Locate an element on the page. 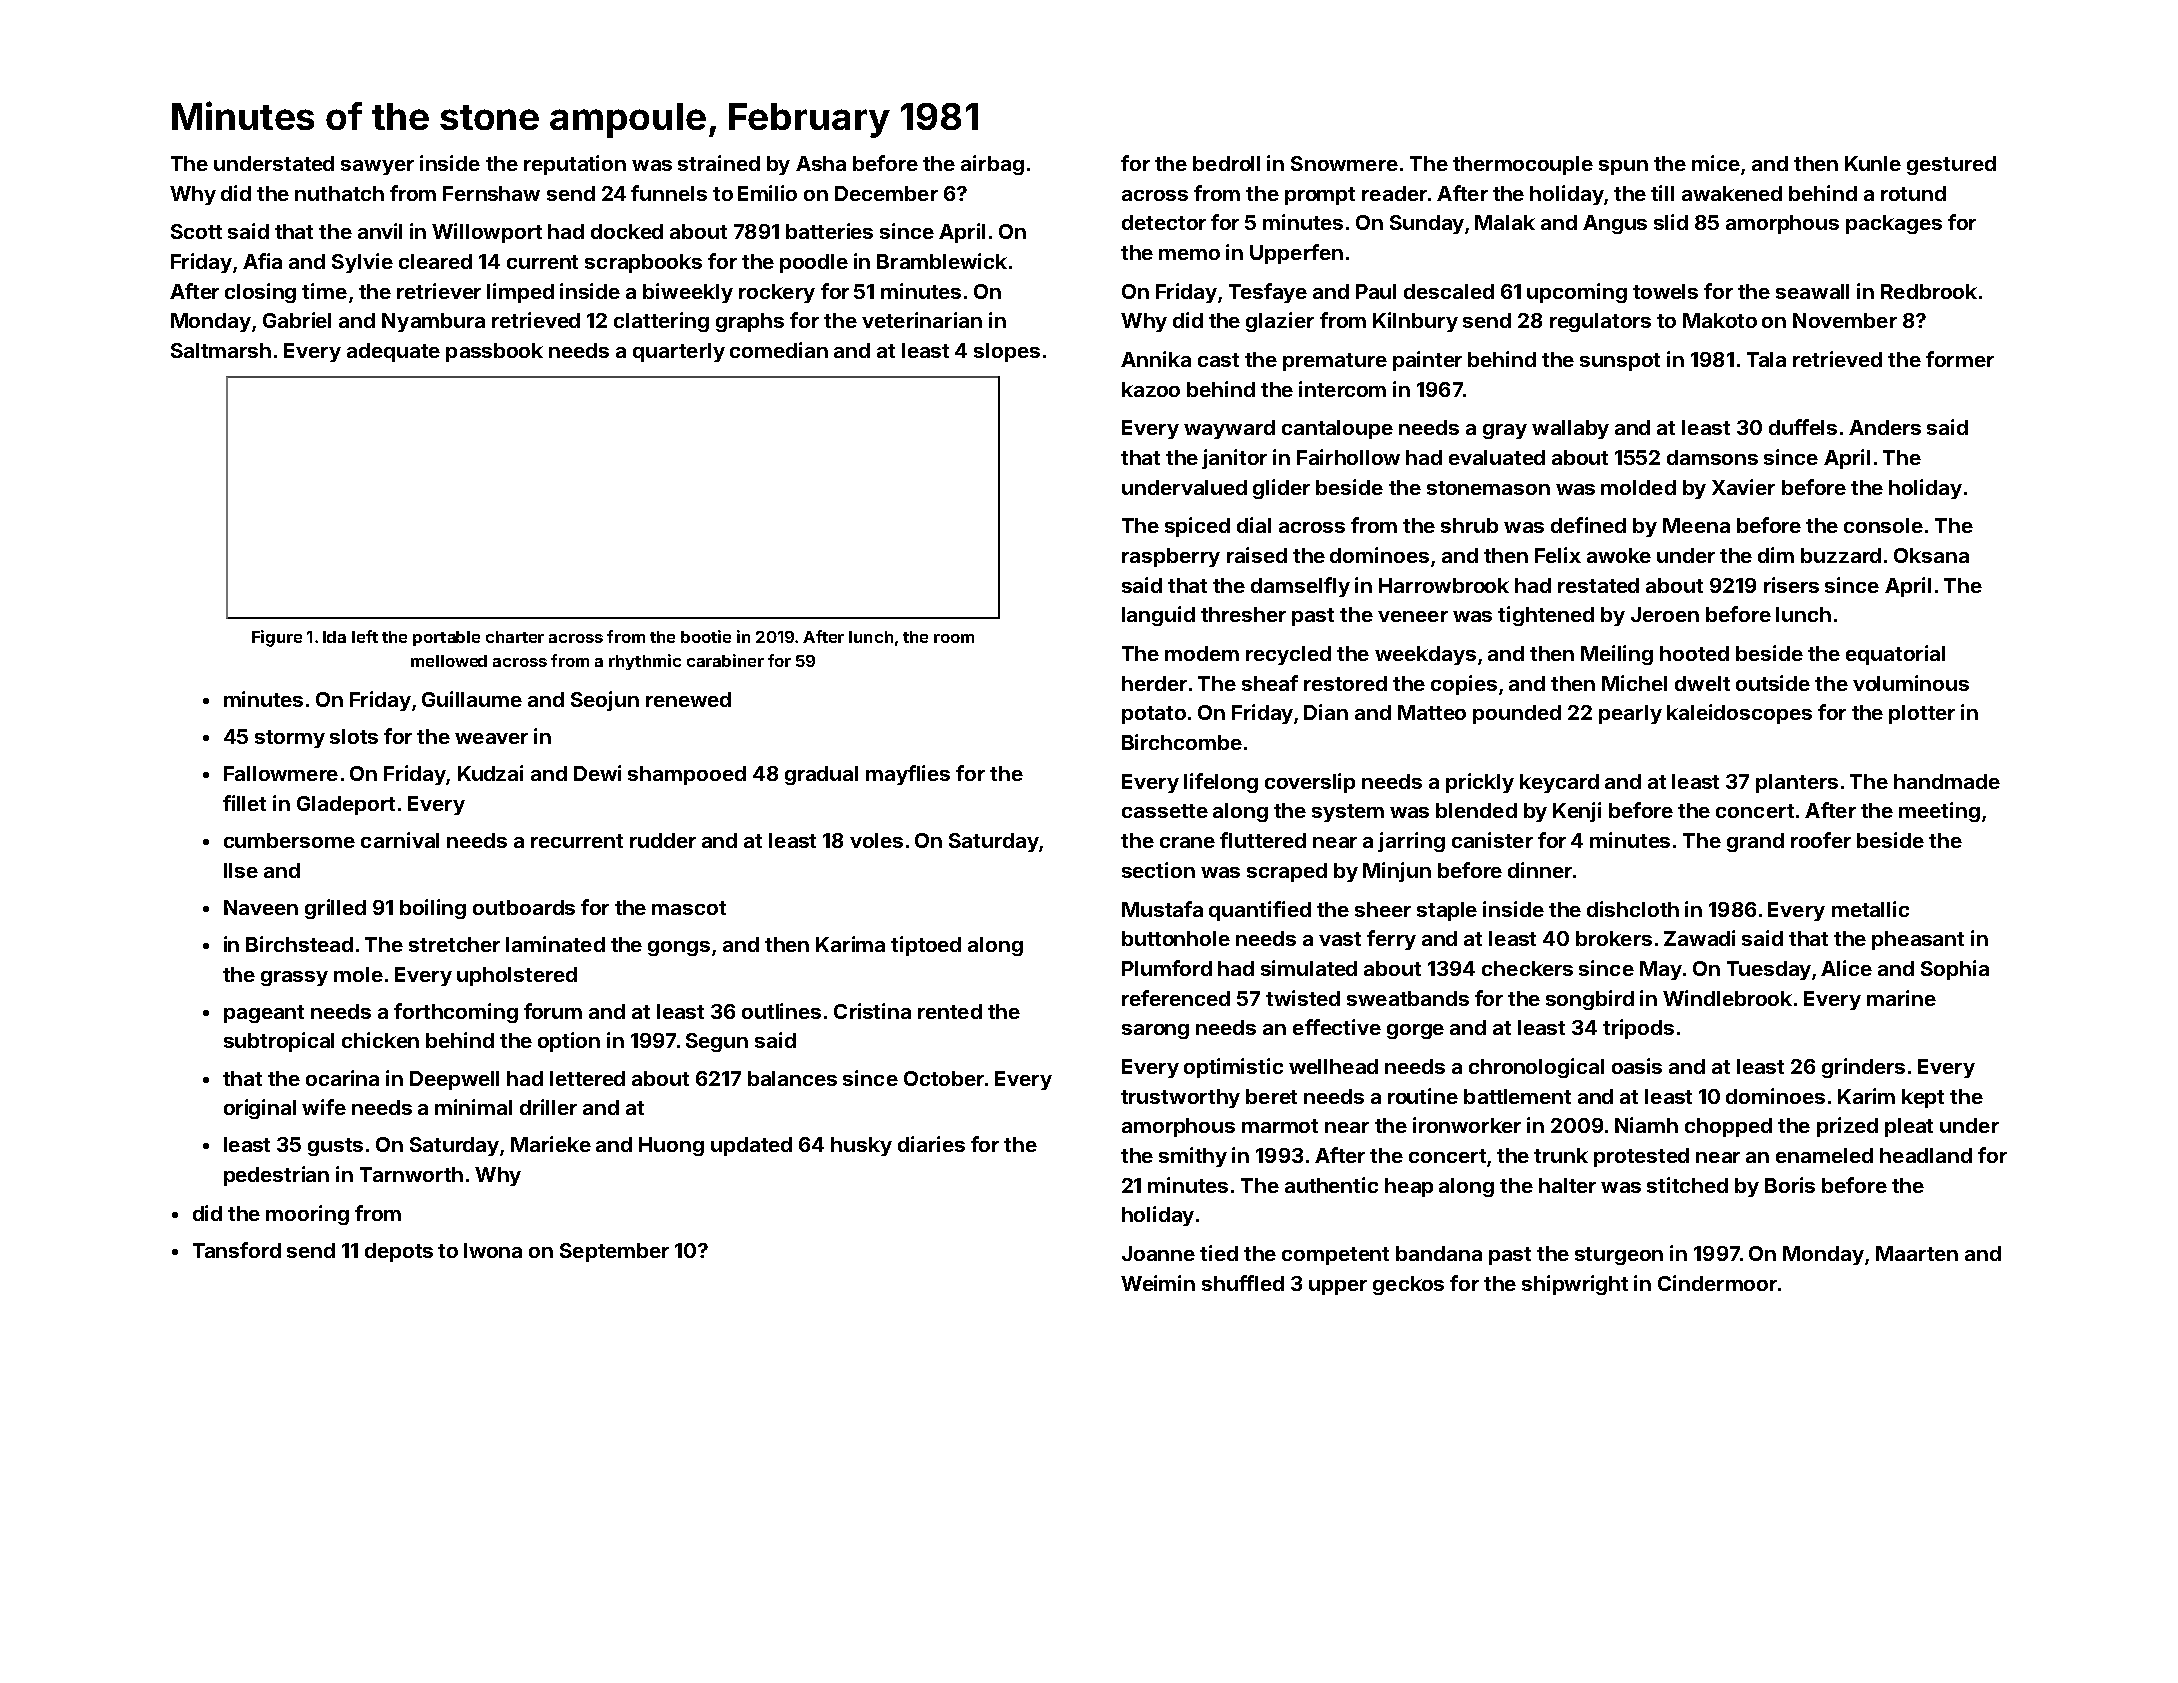 This document has height=1683, width=2178. graphs is located at coordinates (750, 322).
